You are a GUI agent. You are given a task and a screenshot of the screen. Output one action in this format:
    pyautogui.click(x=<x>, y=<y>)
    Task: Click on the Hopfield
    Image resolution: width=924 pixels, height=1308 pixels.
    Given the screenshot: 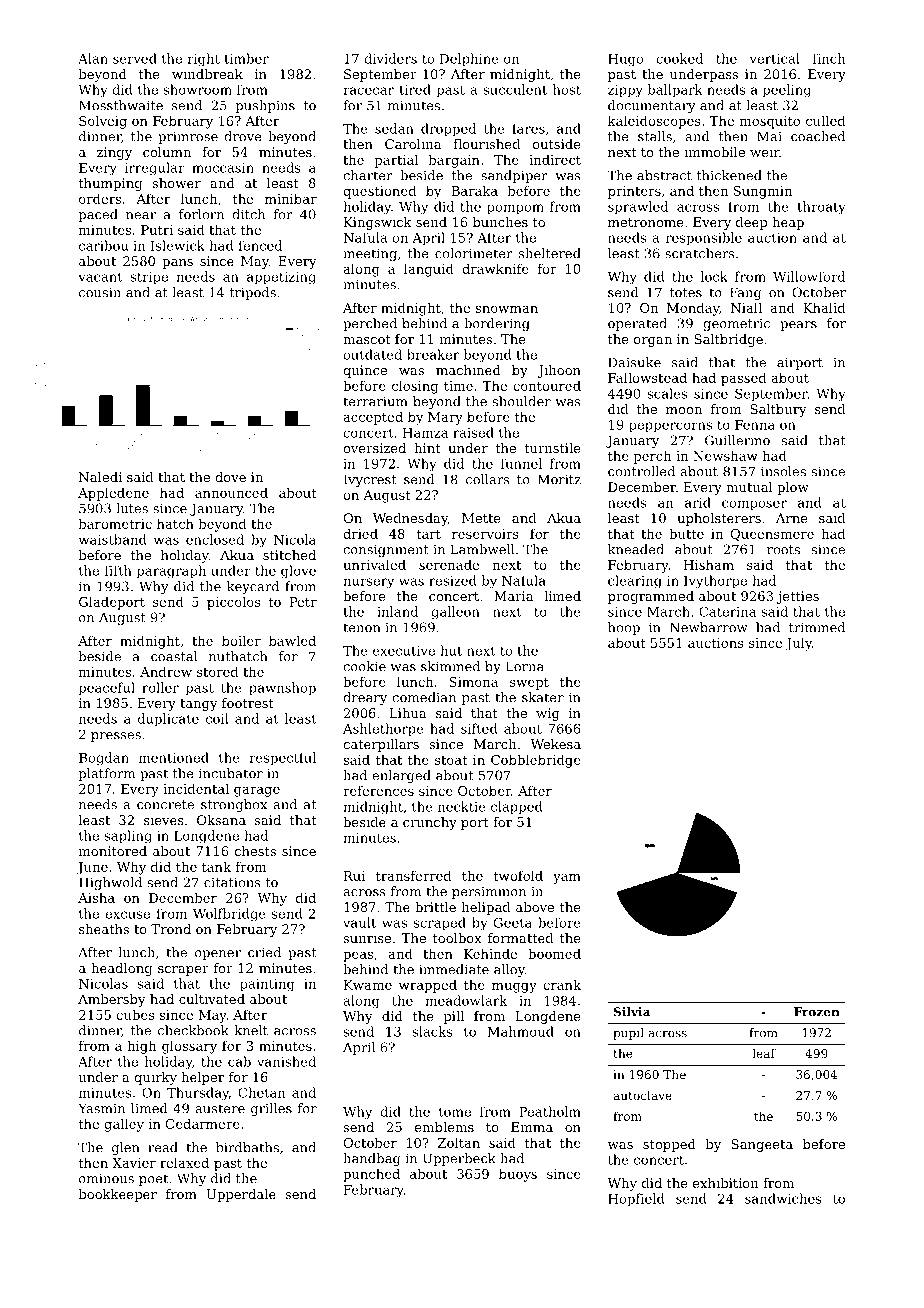 What is the action you would take?
    pyautogui.click(x=636, y=1200)
